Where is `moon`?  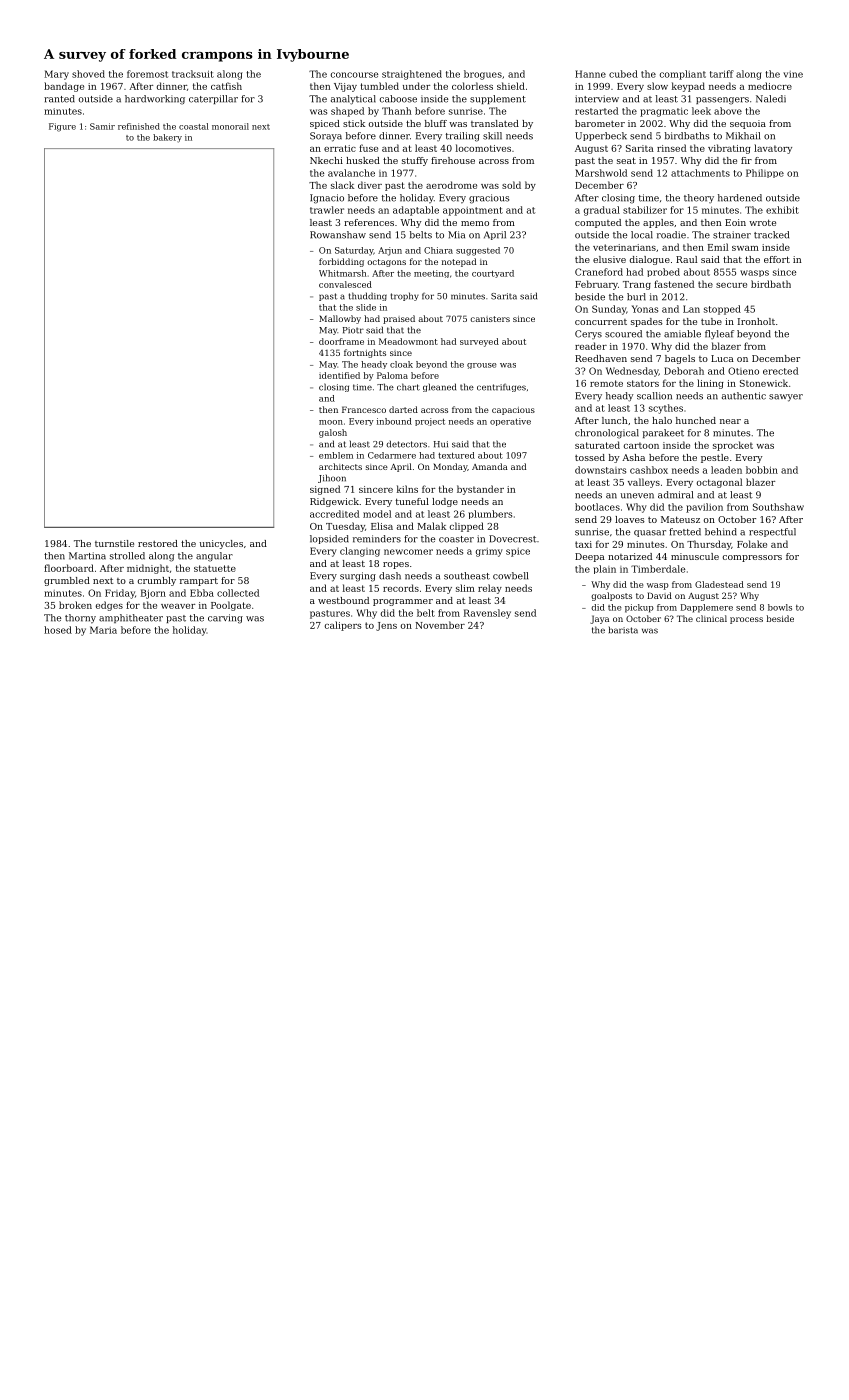
moon is located at coordinates (331, 422).
